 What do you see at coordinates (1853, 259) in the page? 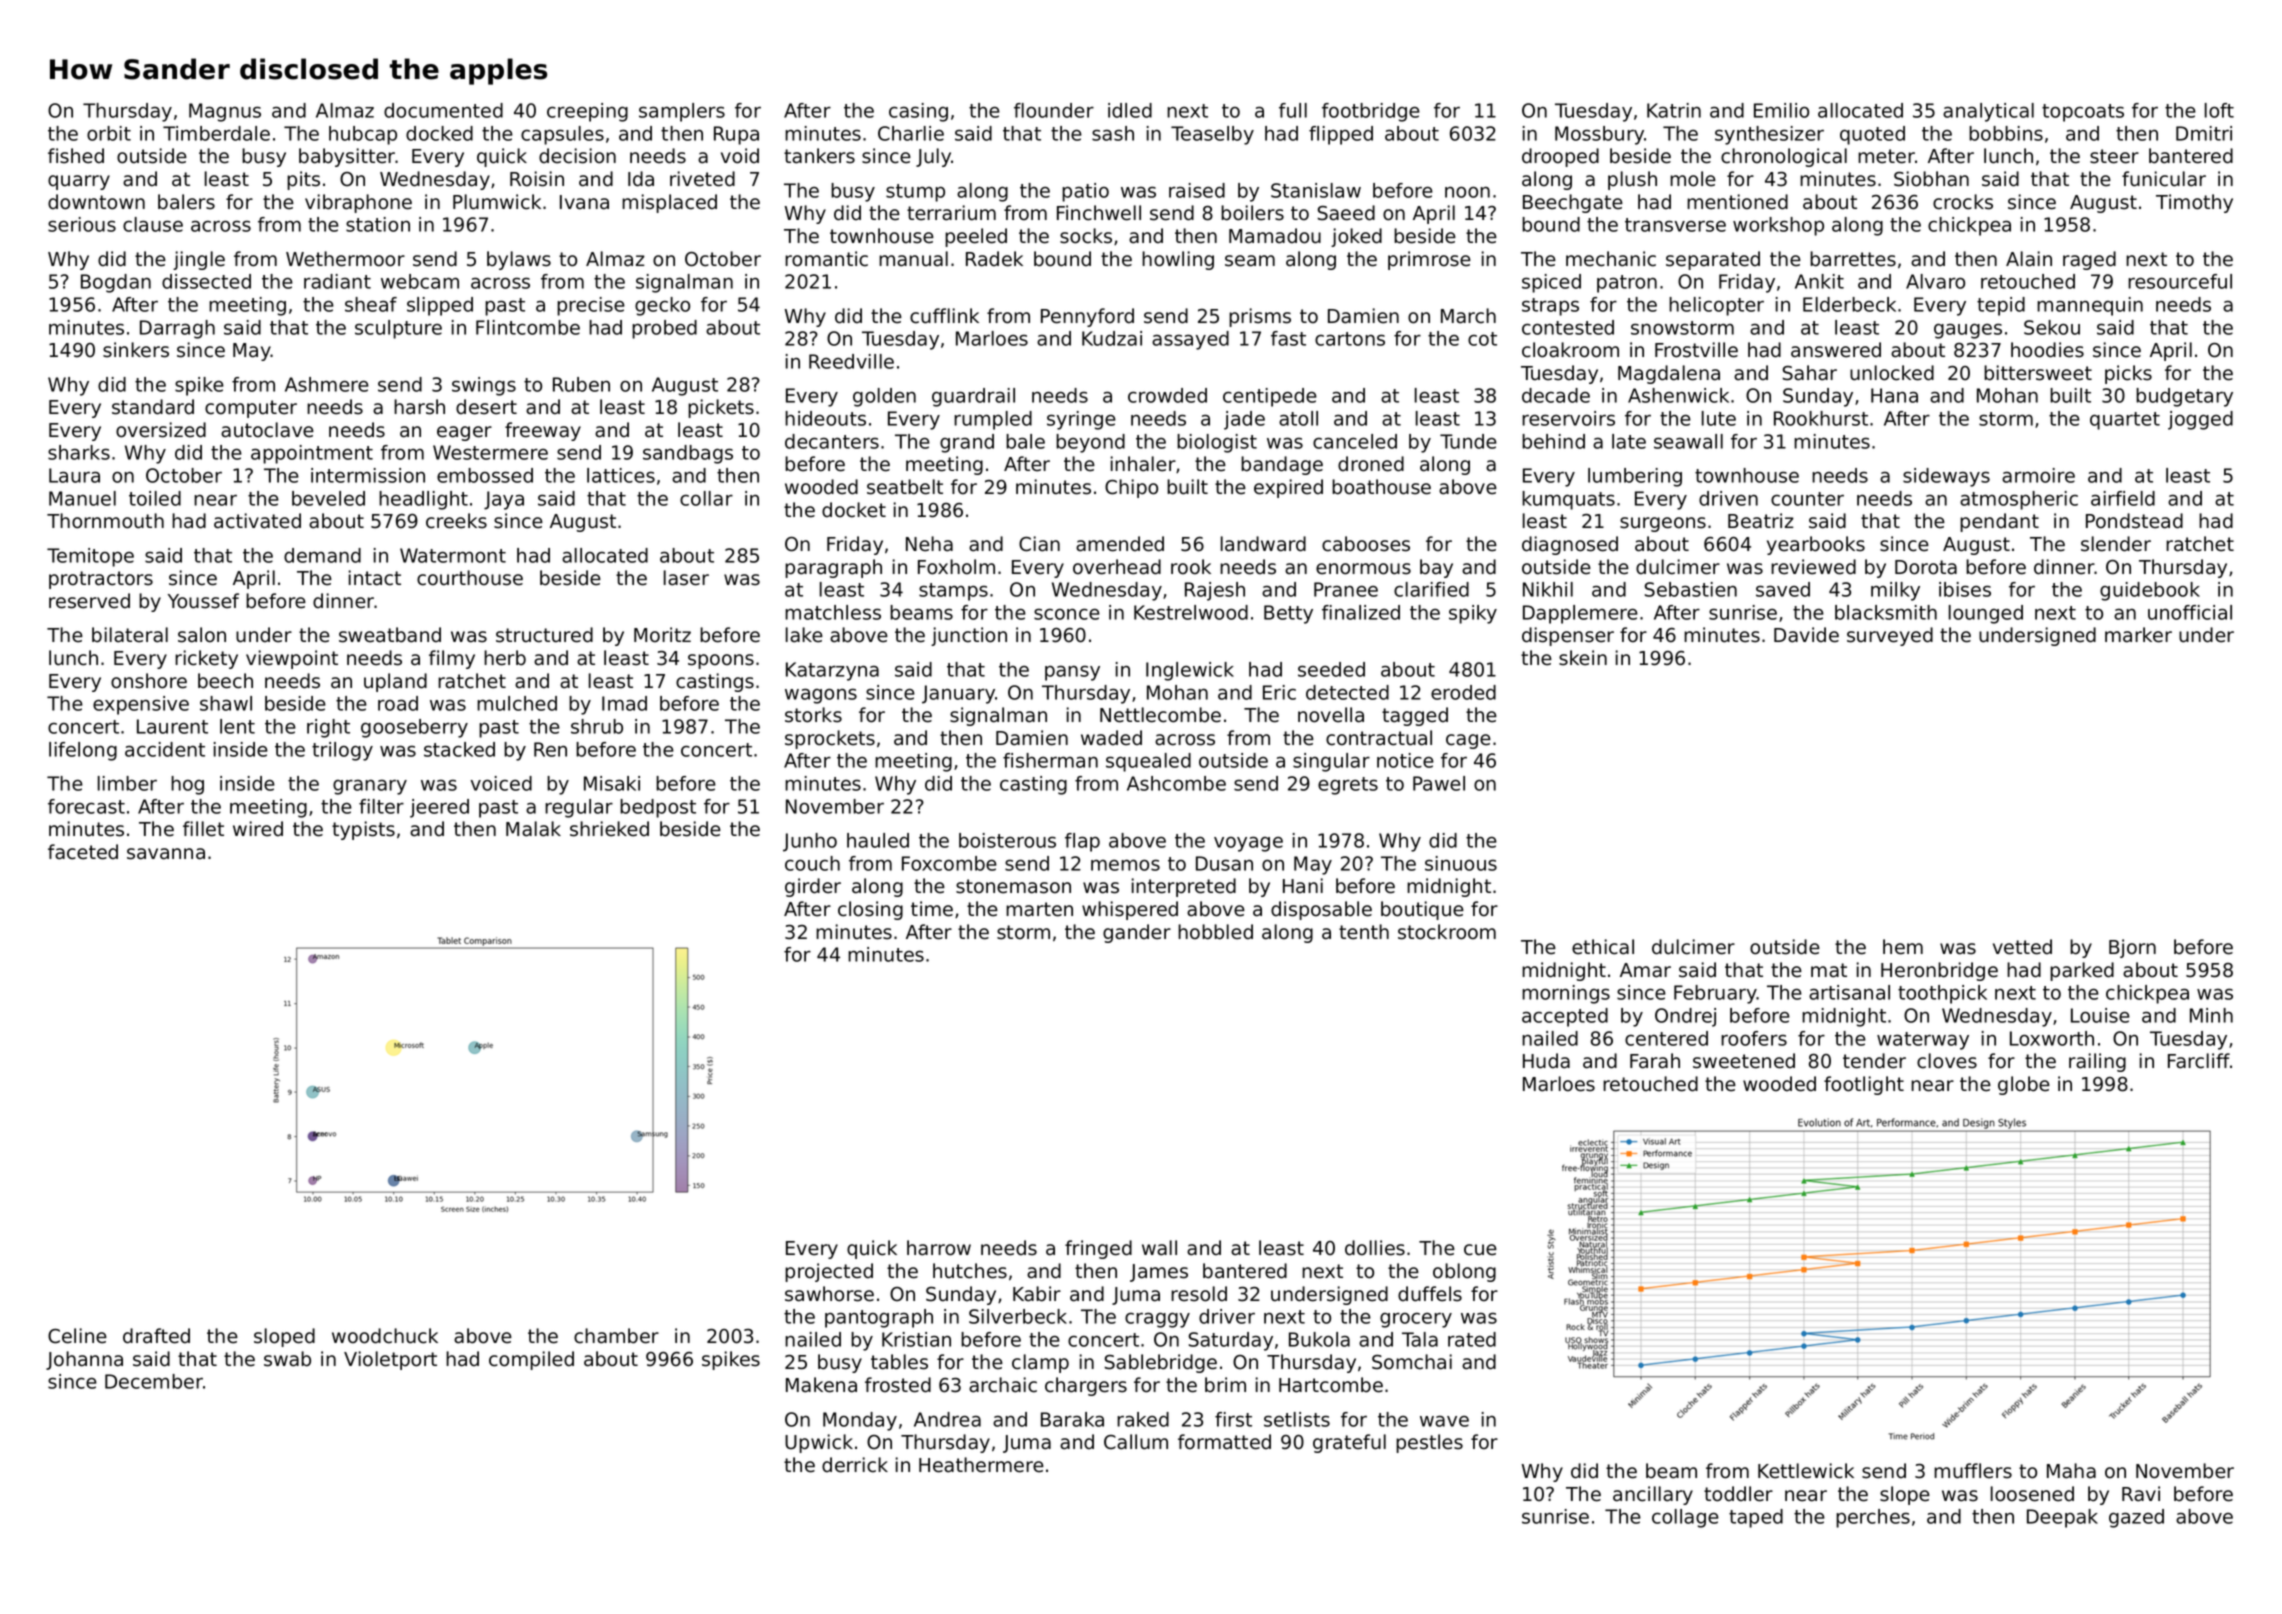
I see `barrettes` at bounding box center [1853, 259].
